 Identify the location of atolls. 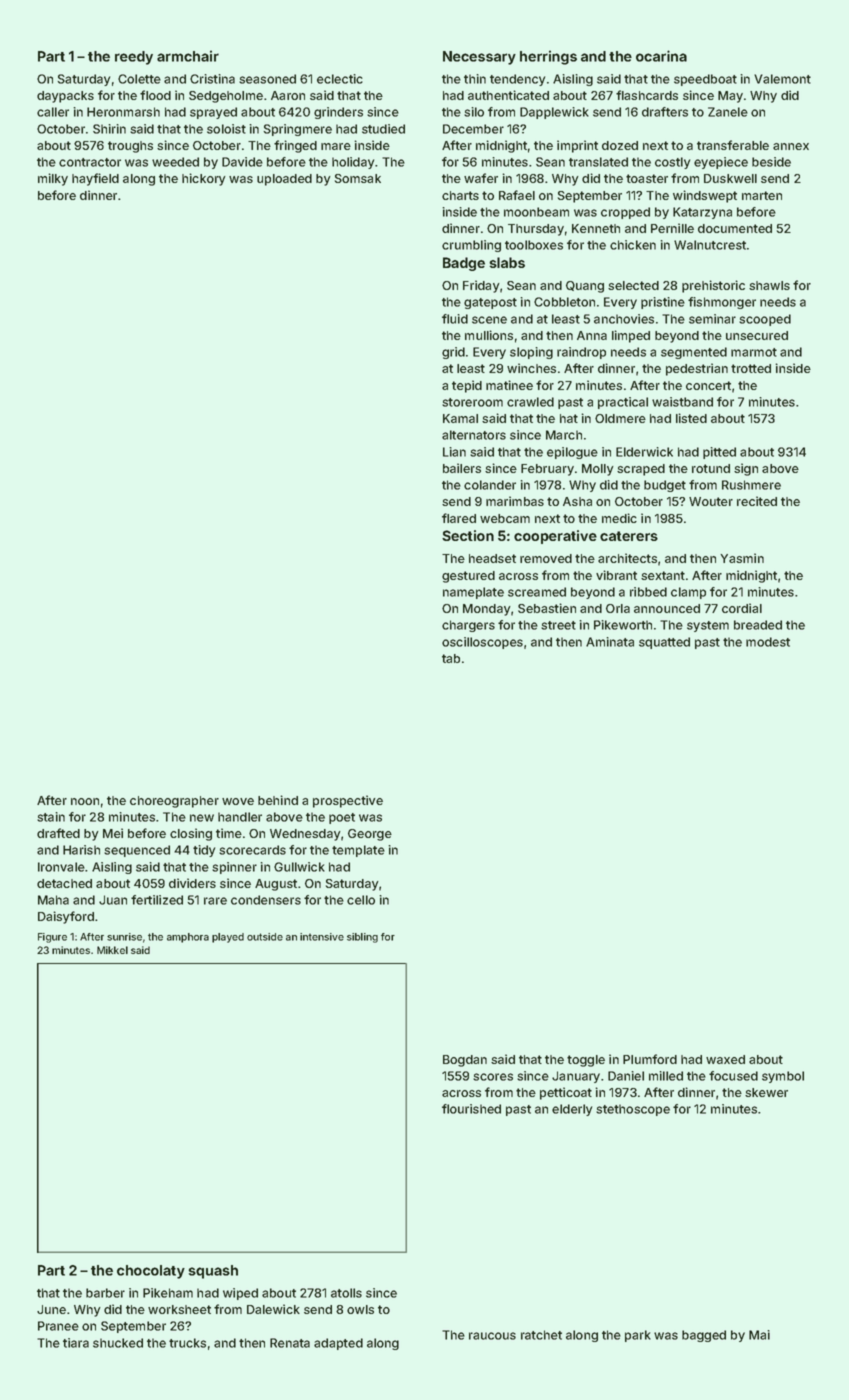
(346, 1293).
